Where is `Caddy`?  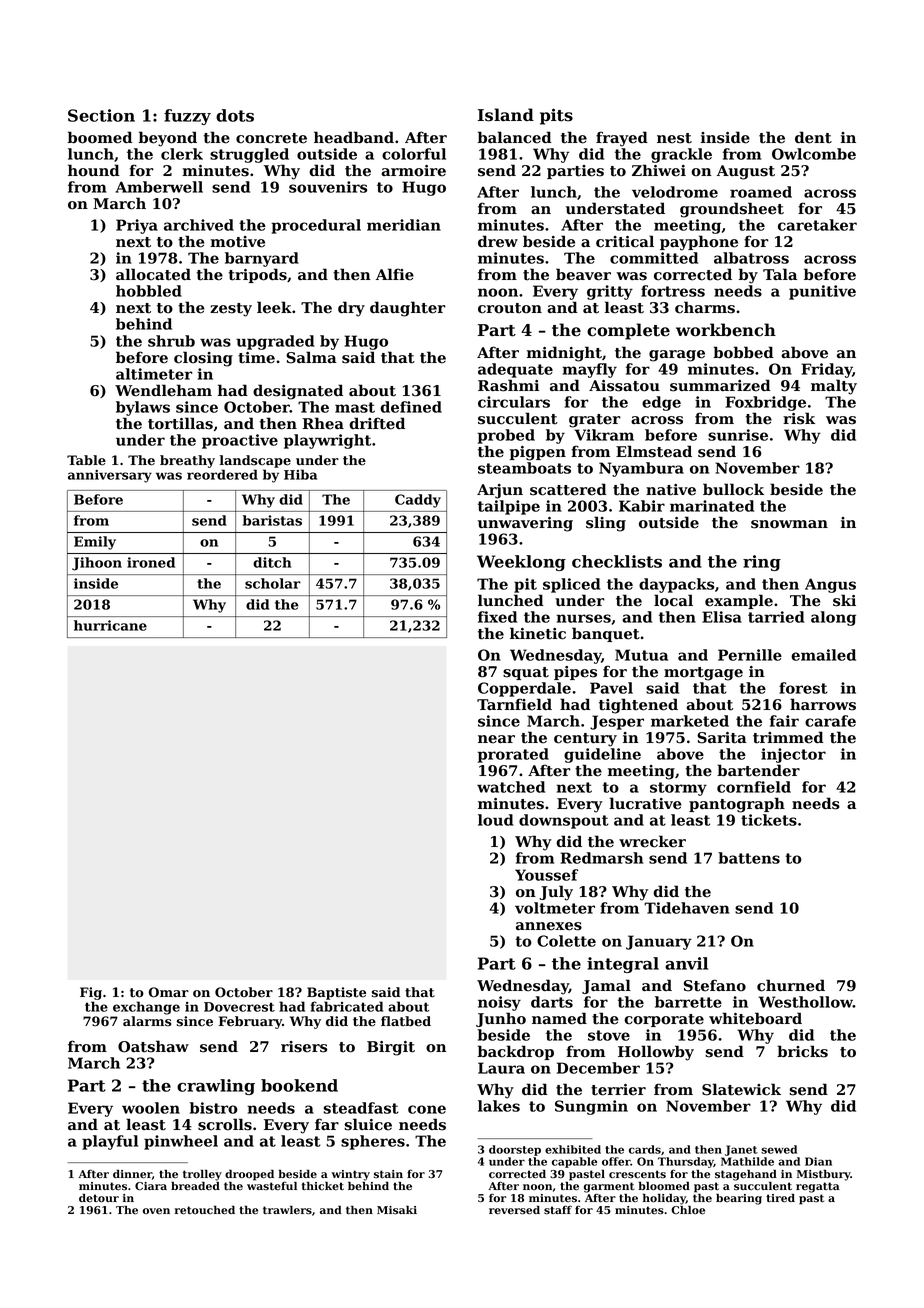
Caddy is located at coordinates (418, 501).
